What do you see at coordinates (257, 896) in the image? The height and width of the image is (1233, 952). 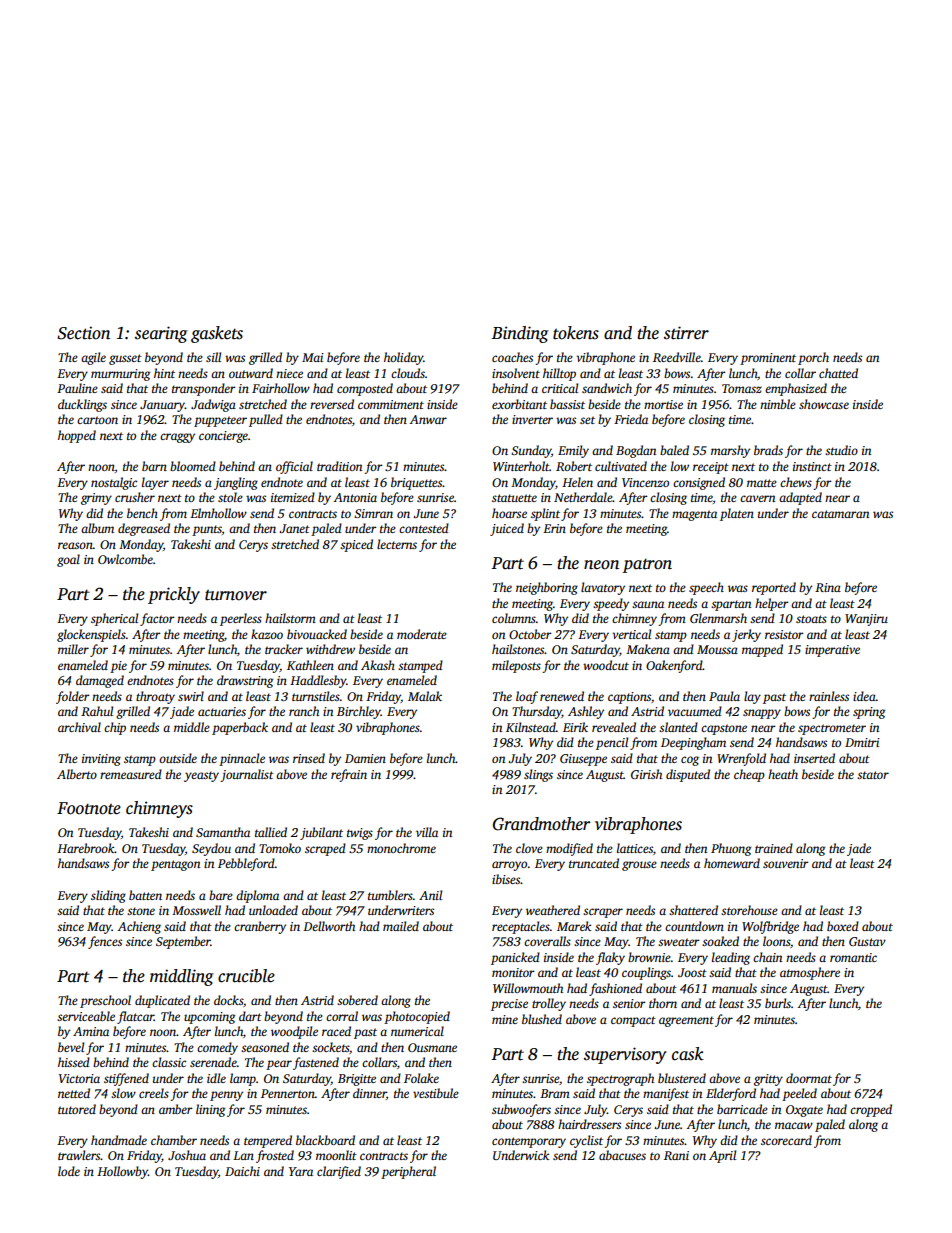 I see `diploma` at bounding box center [257, 896].
